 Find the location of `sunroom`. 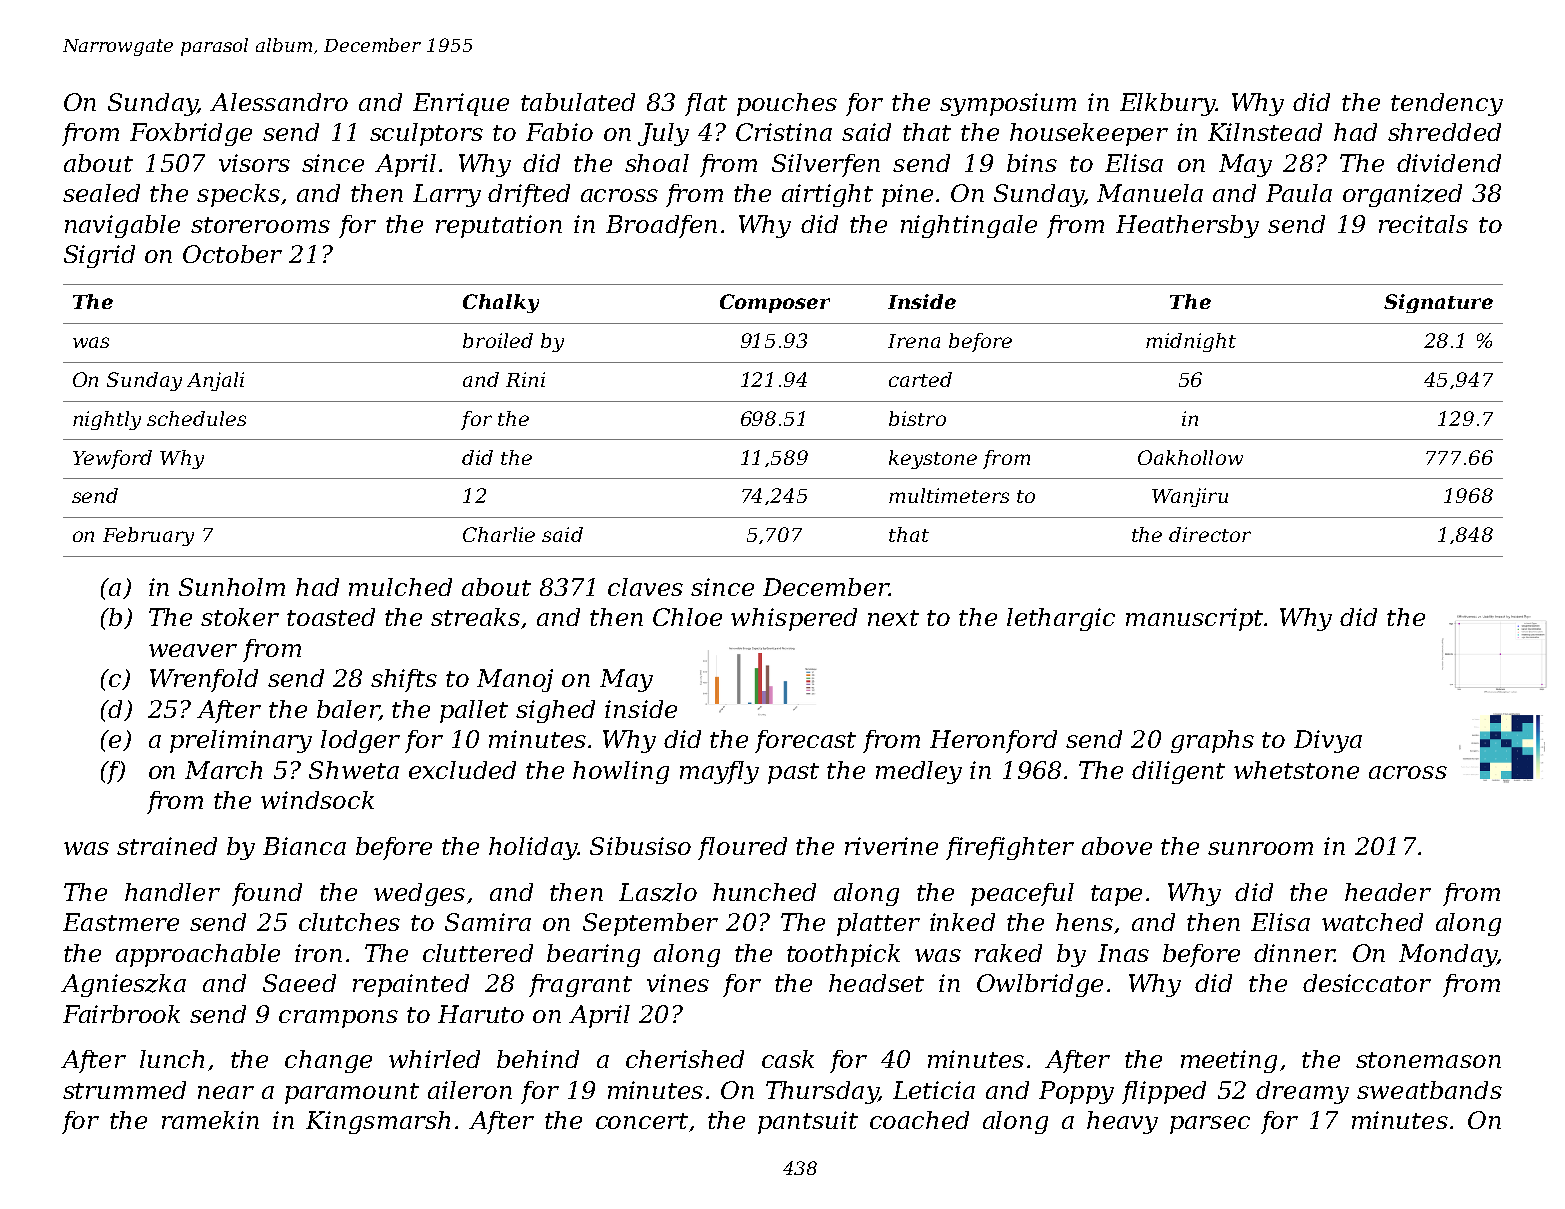

sunroom is located at coordinates (1260, 848).
